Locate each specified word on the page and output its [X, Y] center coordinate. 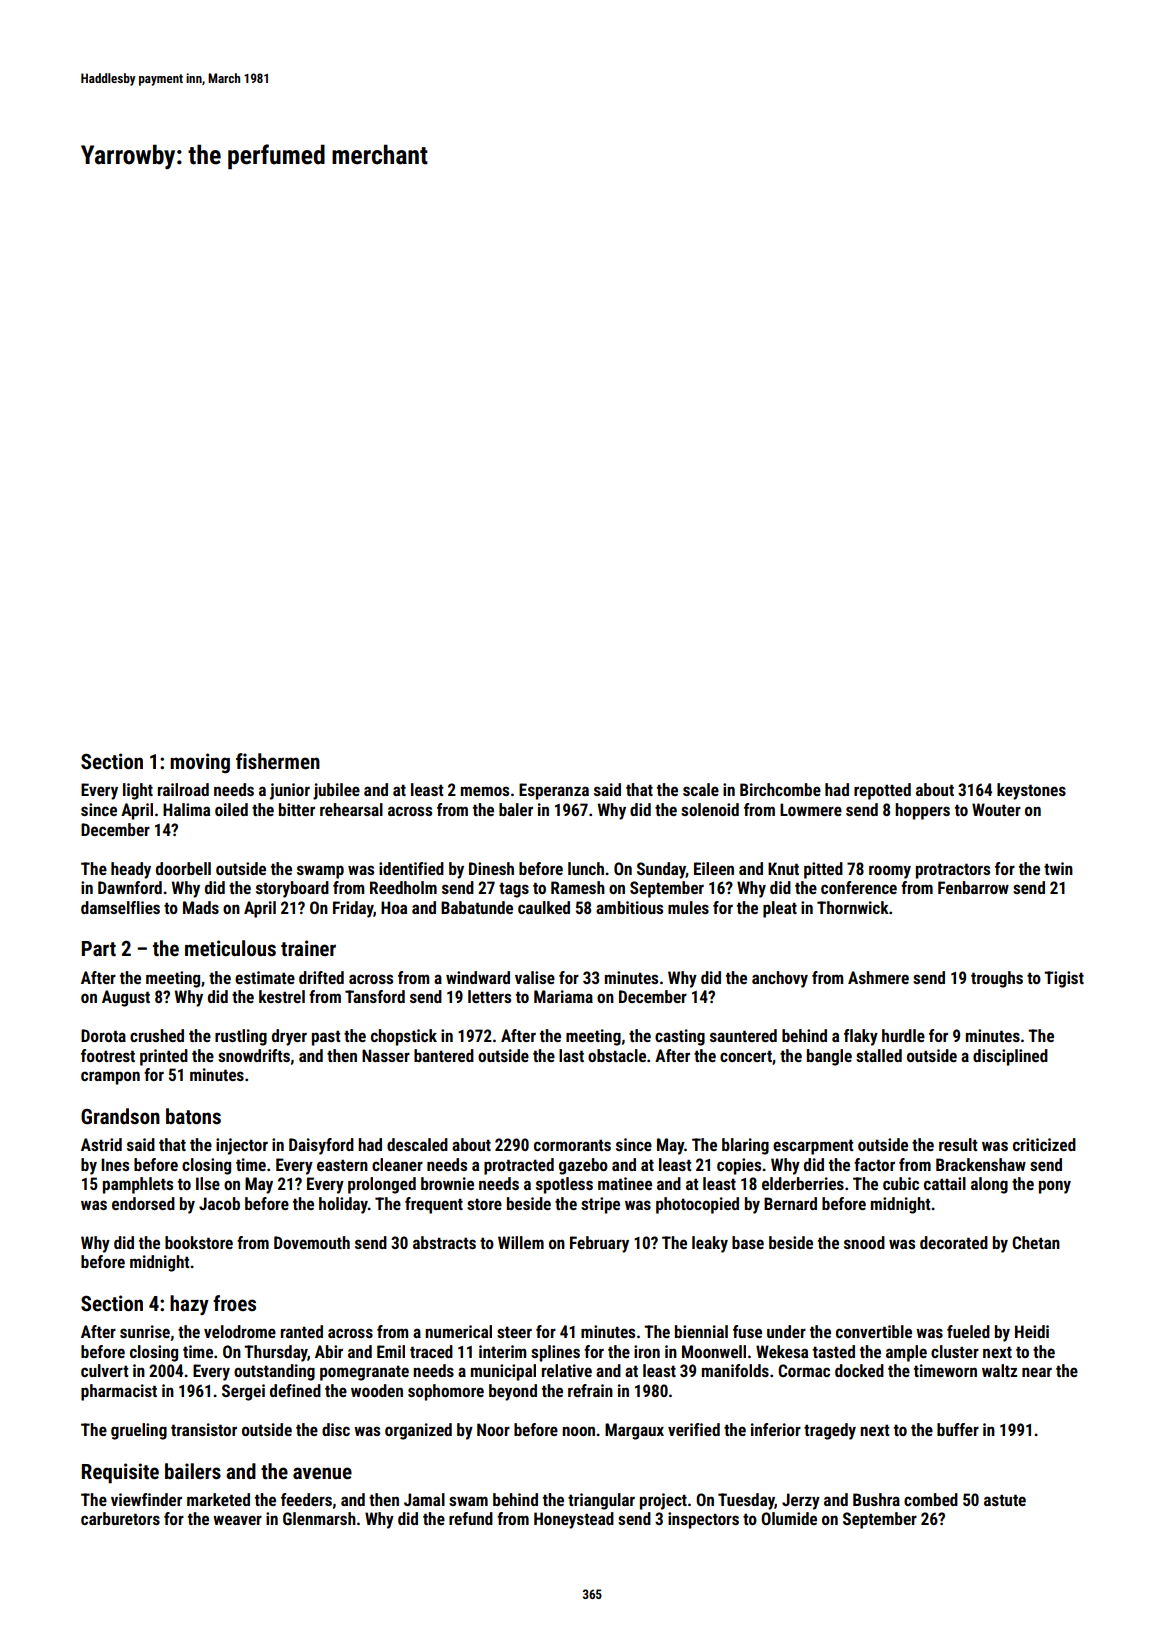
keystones [1031, 791]
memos [485, 791]
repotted [882, 791]
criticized [1044, 1144]
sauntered [743, 1035]
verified [694, 1429]
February [599, 1244]
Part [99, 948]
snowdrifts [254, 1055]
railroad [183, 789]
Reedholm [403, 887]
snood [864, 1242]
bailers [193, 1471]
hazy [189, 1305]
